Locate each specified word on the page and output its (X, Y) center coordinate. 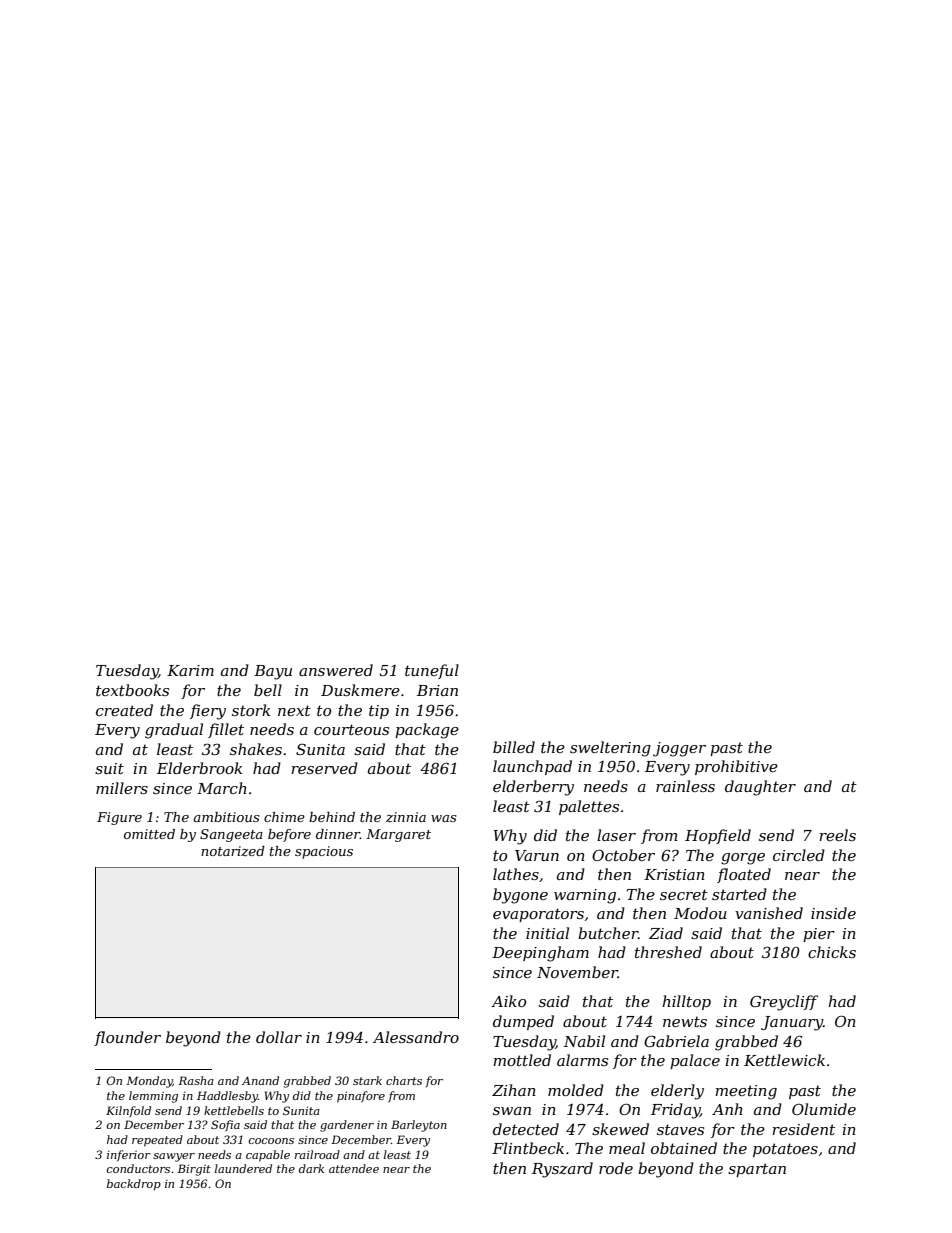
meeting (746, 1092)
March (222, 788)
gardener (347, 1126)
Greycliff (784, 1003)
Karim (190, 670)
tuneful (432, 671)
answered (336, 670)
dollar (279, 1037)
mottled (522, 1060)
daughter (760, 788)
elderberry (533, 788)
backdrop (134, 1185)
